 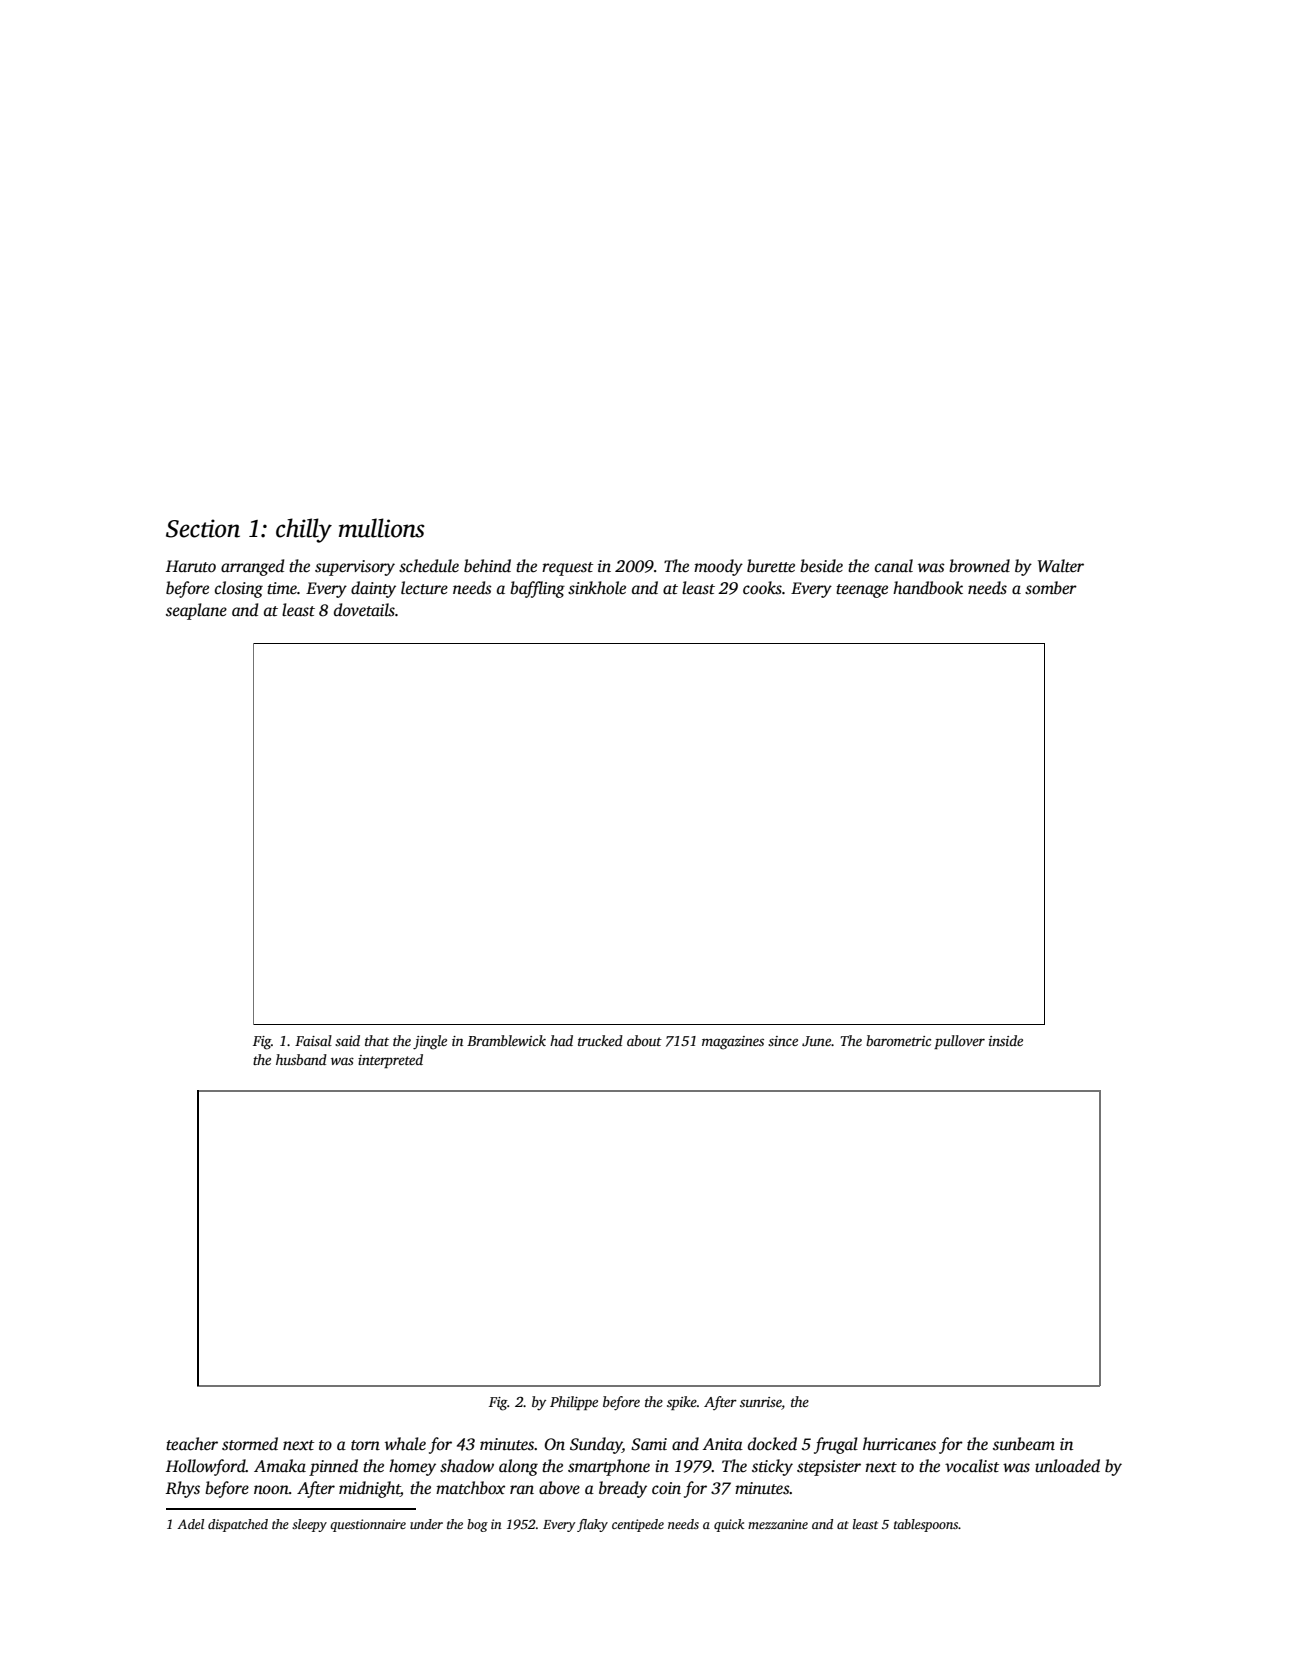 I want to click on baffling, so click(x=537, y=589).
